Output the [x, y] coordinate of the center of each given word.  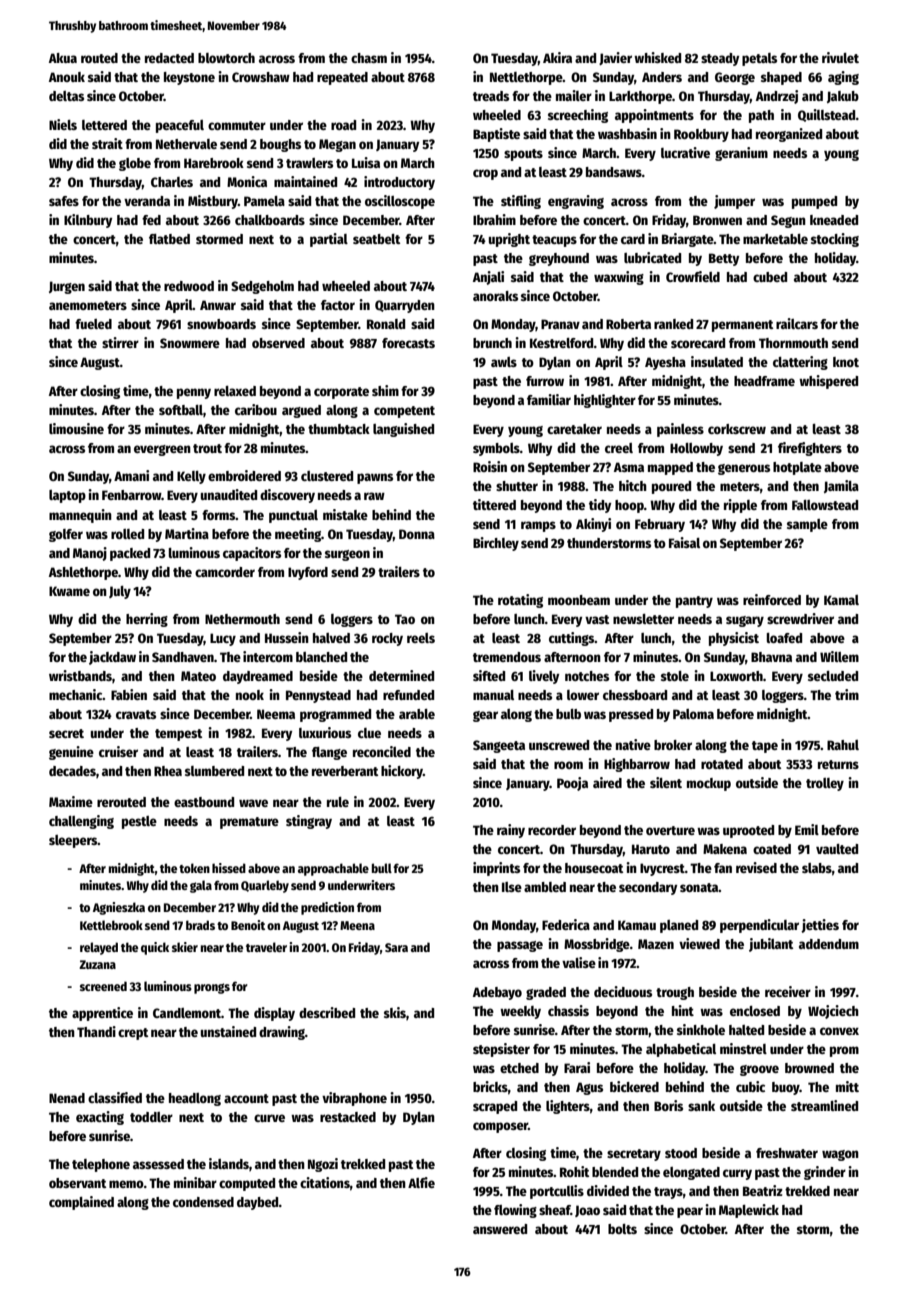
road [343, 125]
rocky [387, 639]
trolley [825, 784]
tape [765, 747]
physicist [734, 639]
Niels [63, 124]
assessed [158, 1164]
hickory [402, 772]
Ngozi [323, 1165]
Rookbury [701, 135]
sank [701, 1106]
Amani [131, 475]
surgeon [347, 555]
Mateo [198, 676]
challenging [81, 822]
